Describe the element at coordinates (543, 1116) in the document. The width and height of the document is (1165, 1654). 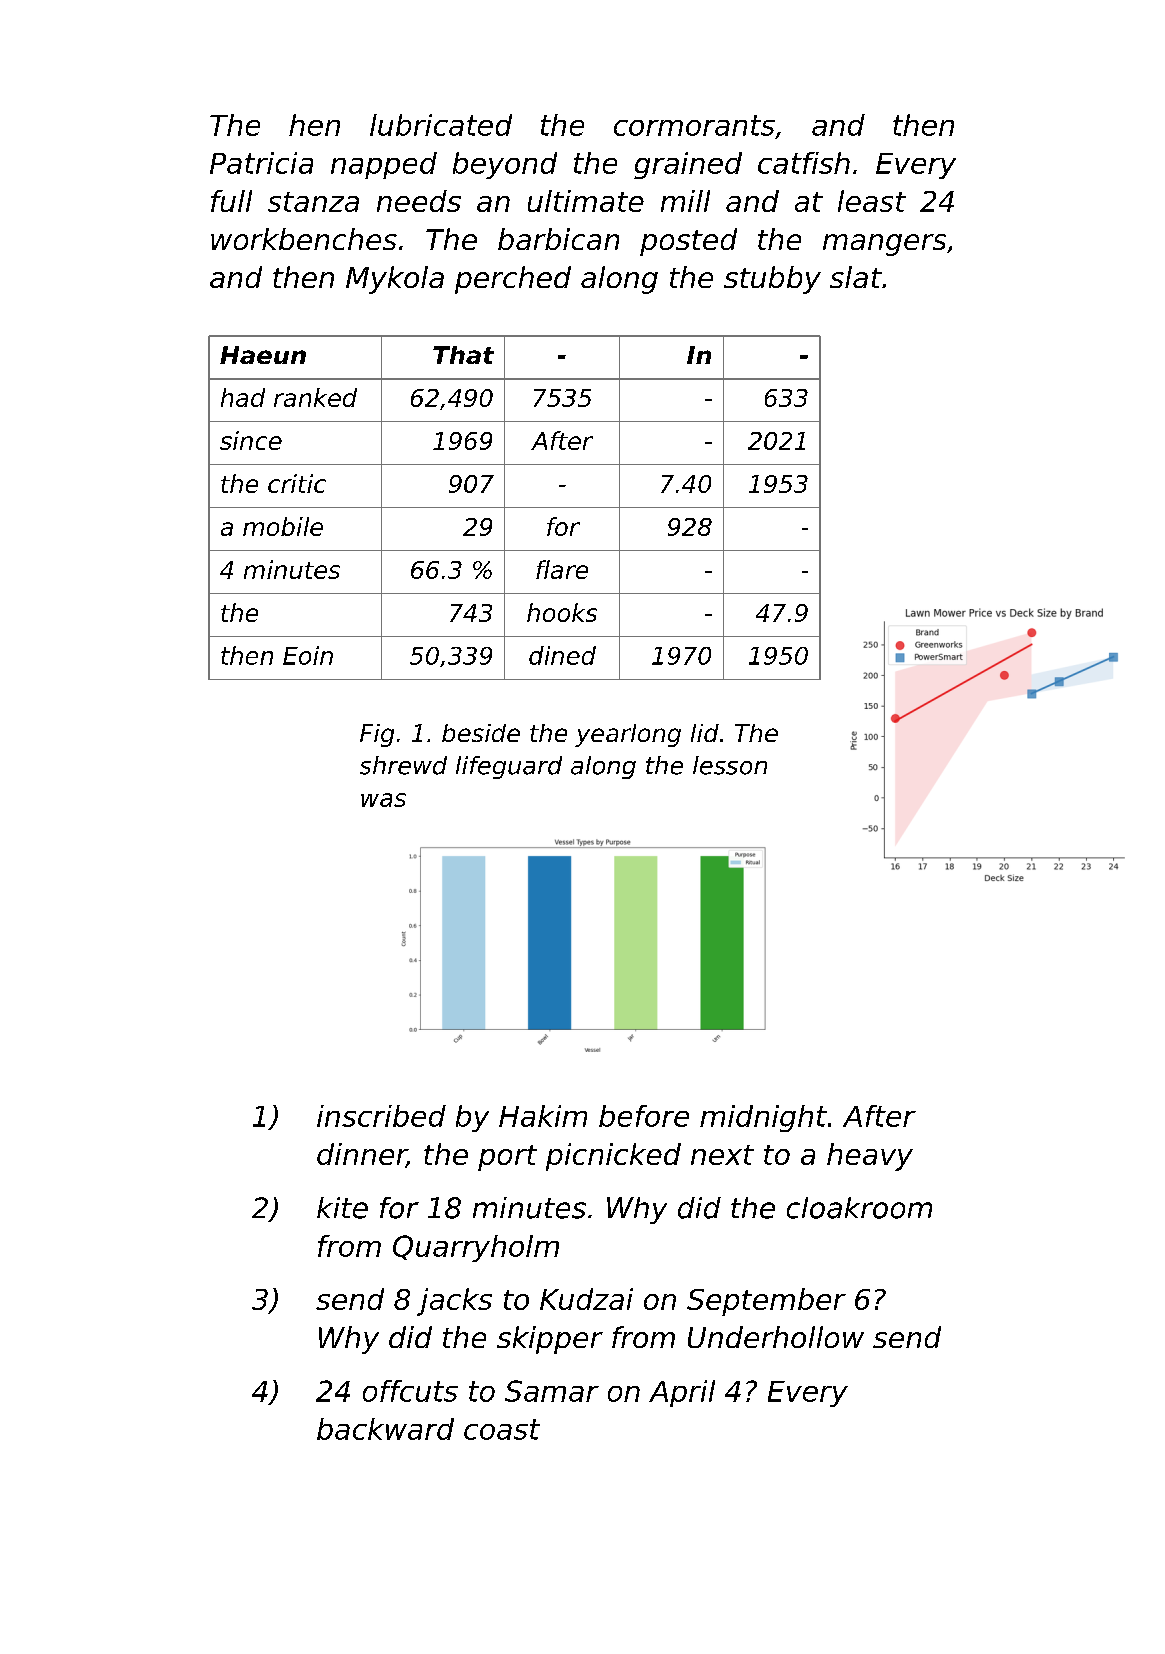
I see `Hakim` at that location.
